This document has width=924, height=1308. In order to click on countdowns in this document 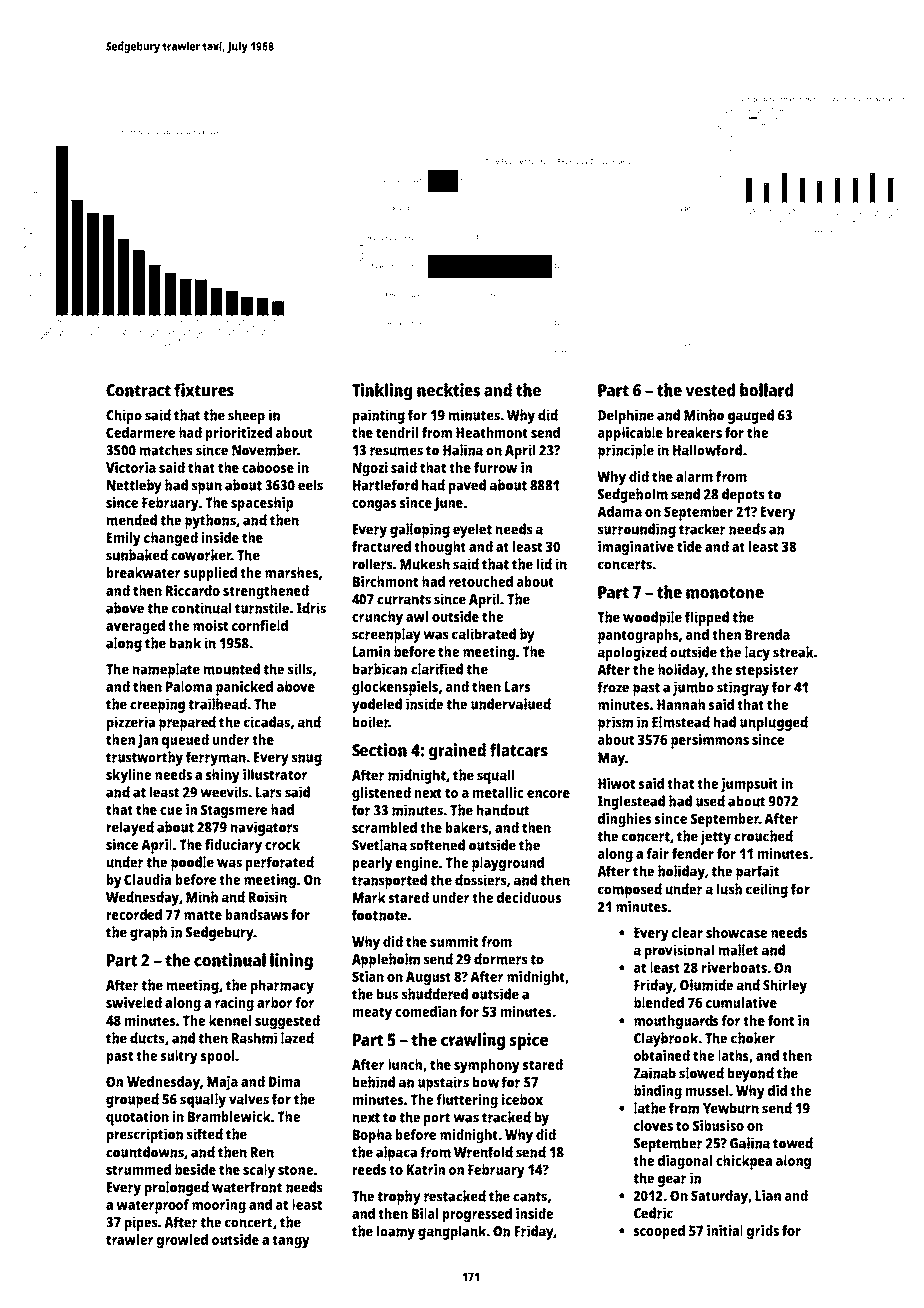, I will do `click(145, 1152)`.
